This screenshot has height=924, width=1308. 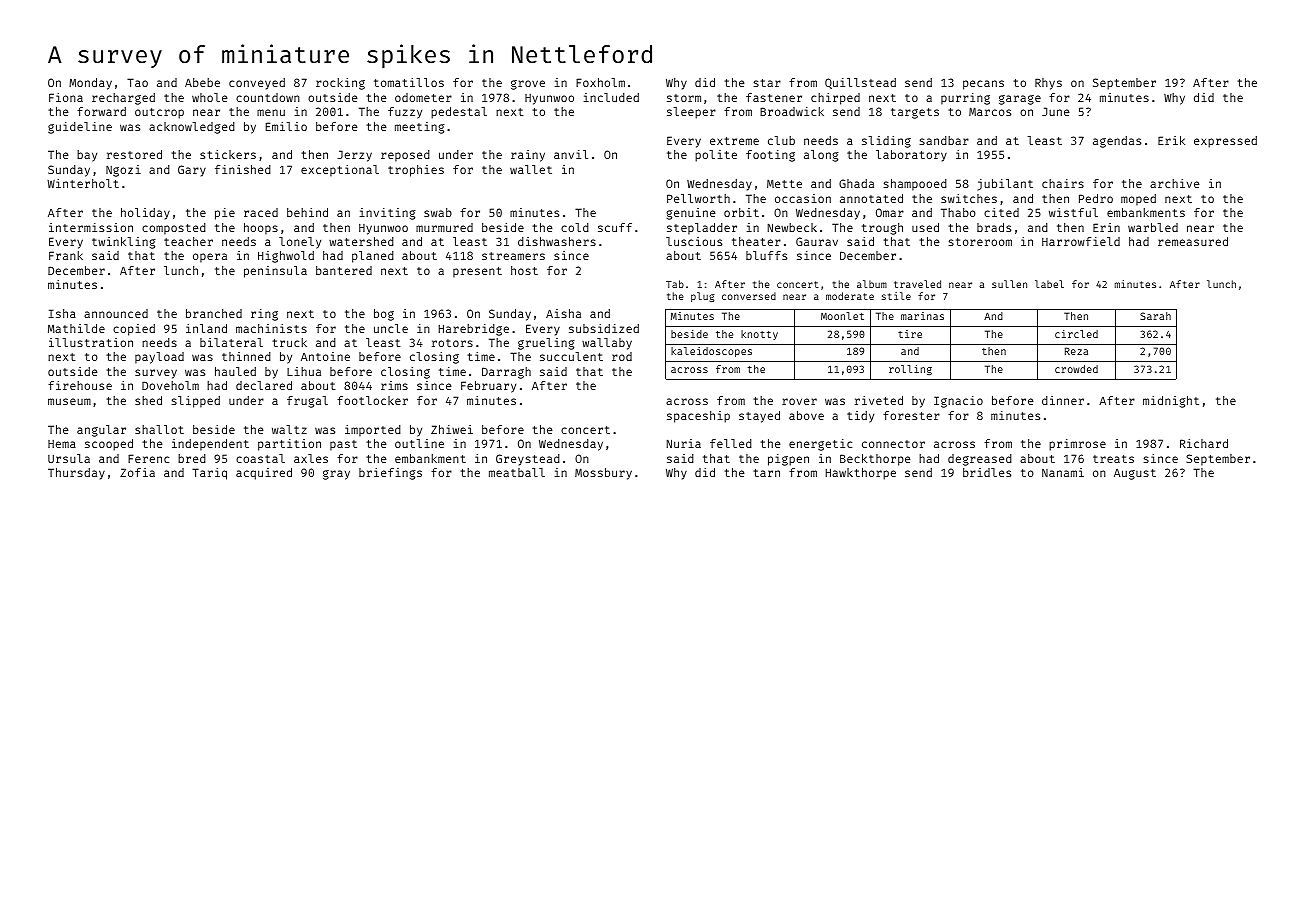 What do you see at coordinates (766, 255) in the screenshot?
I see `bluffs` at bounding box center [766, 255].
